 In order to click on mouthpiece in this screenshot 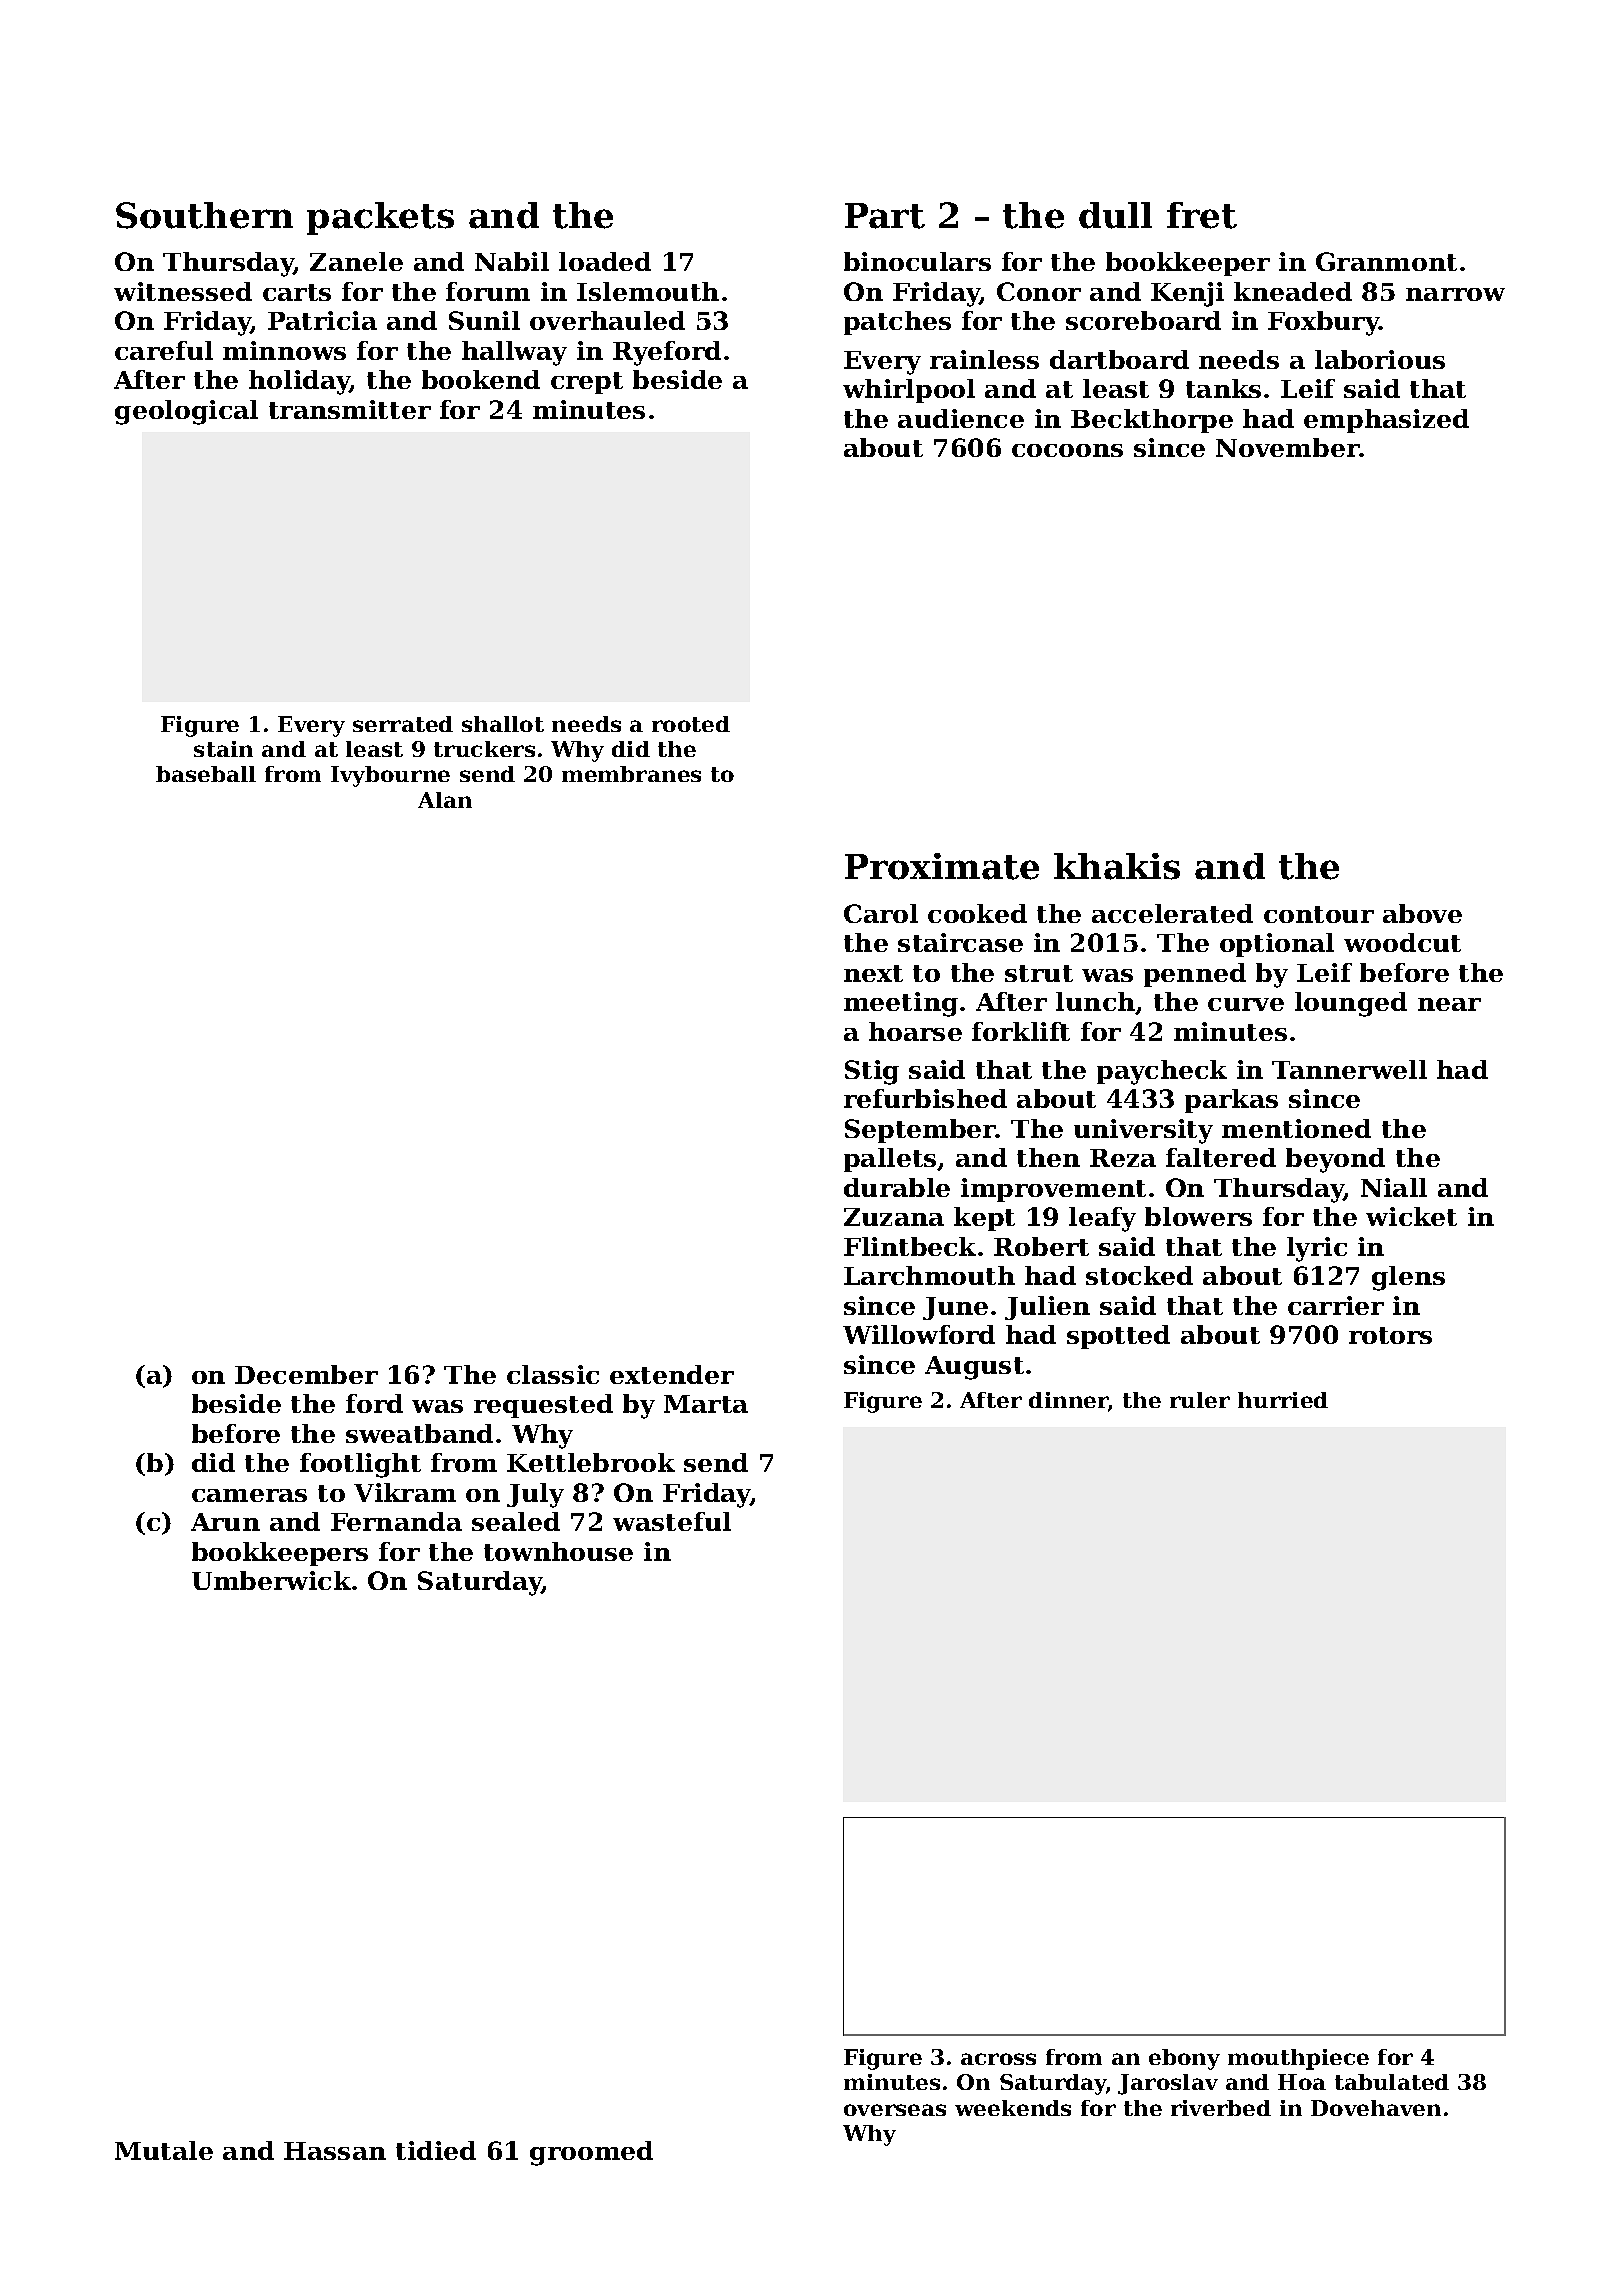, I will do `click(1298, 2059)`.
